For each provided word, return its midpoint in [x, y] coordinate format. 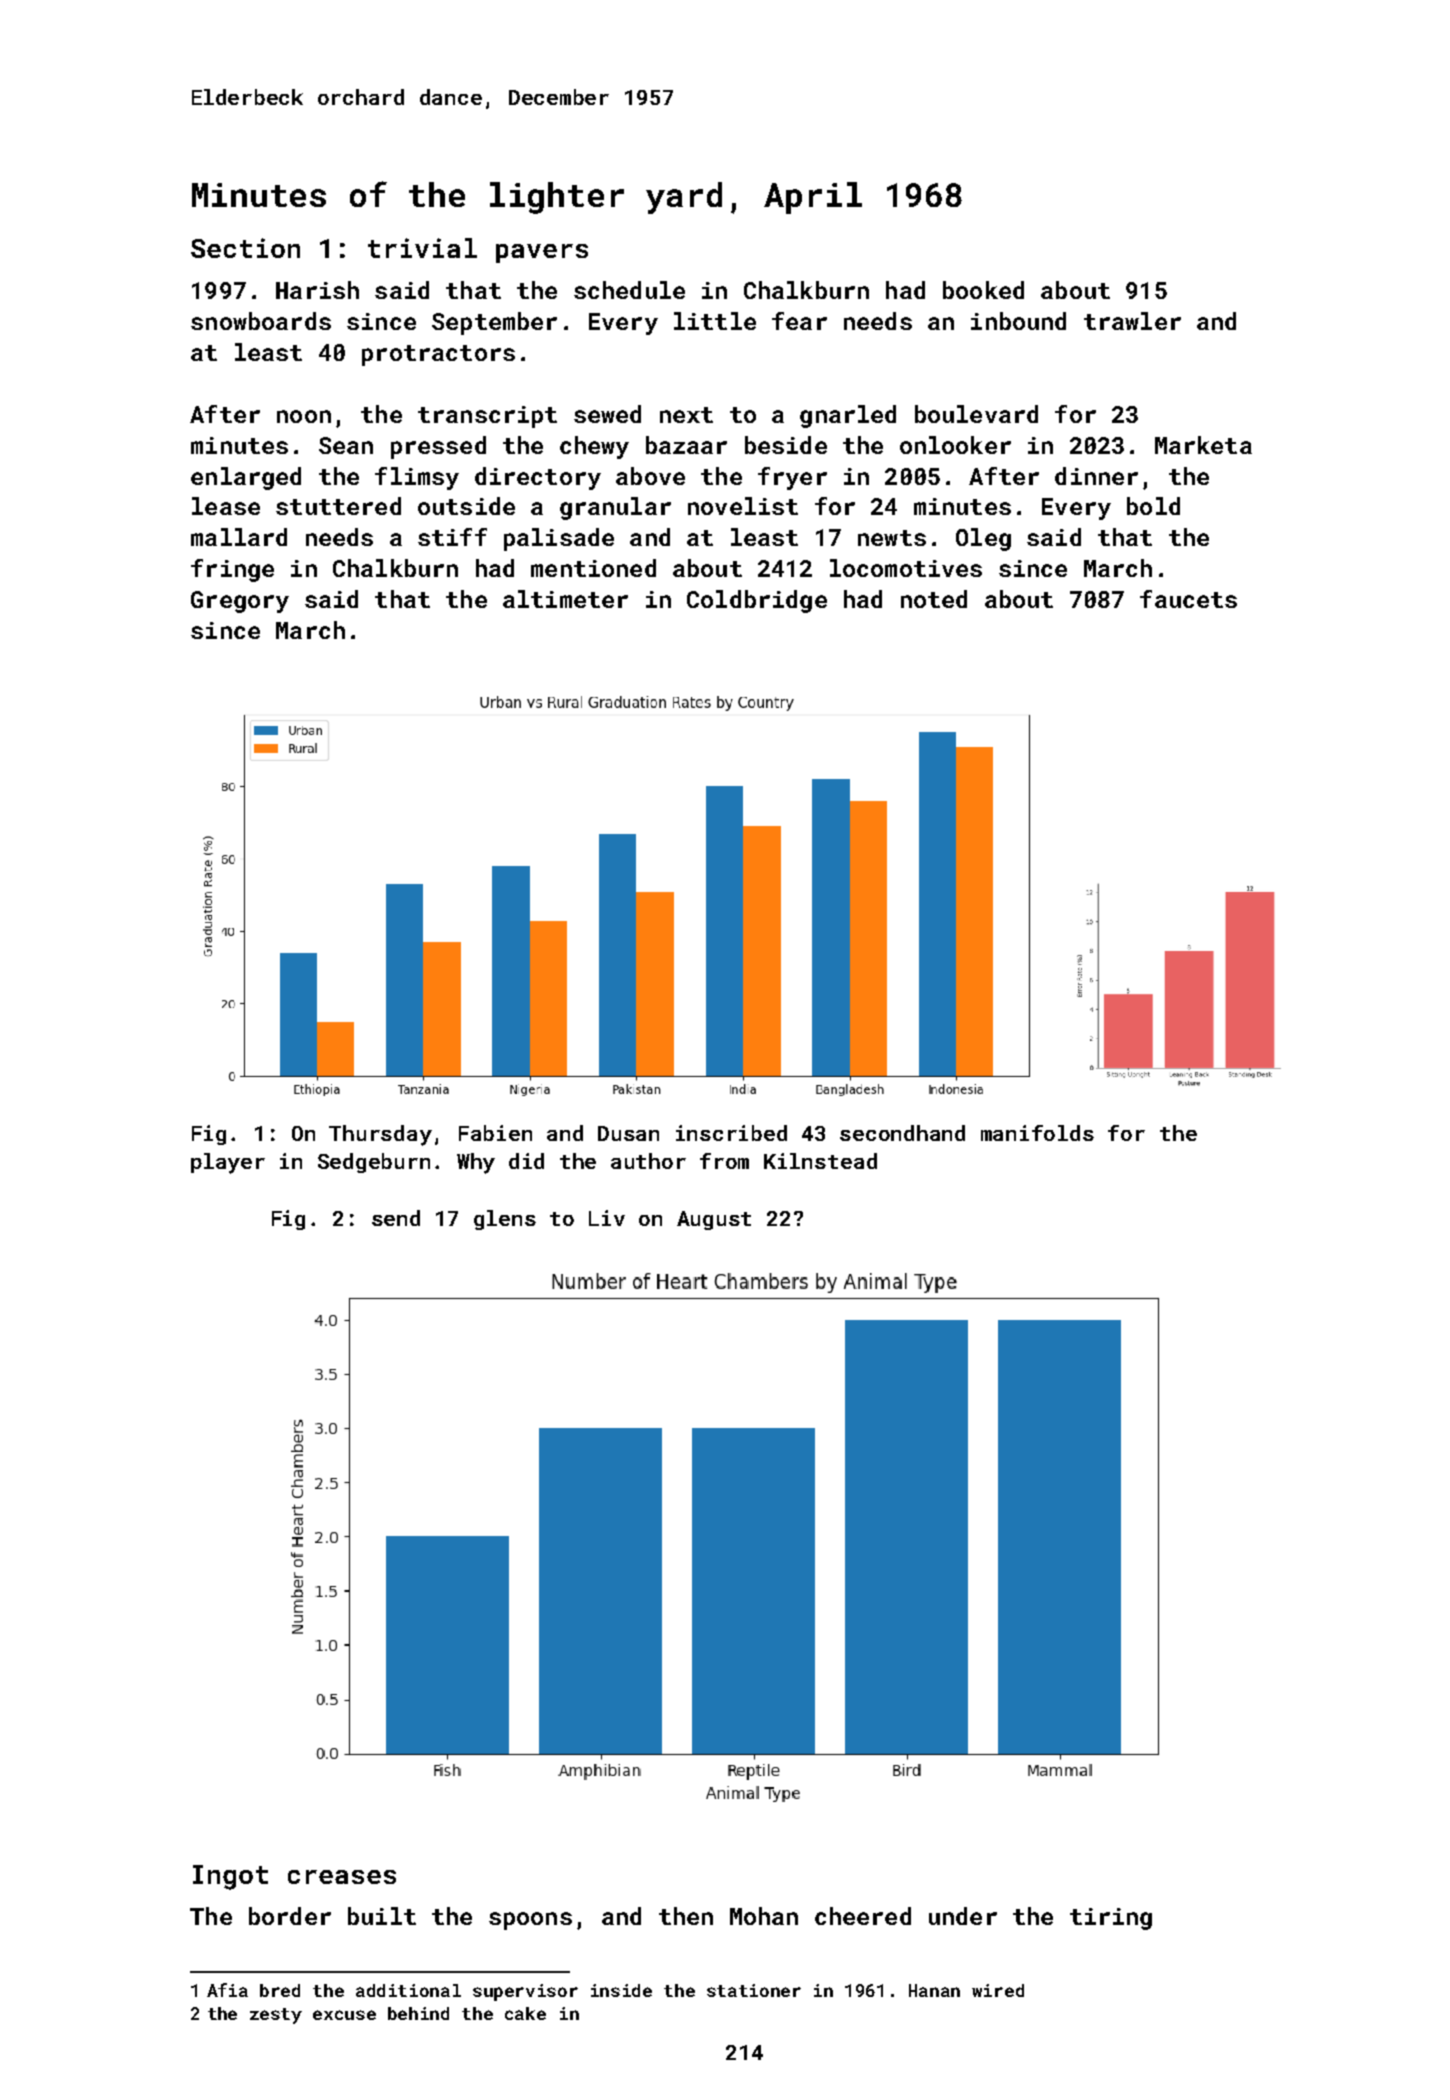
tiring [1111, 1919]
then [686, 1916]
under [963, 1916]
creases [342, 1877]
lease [226, 506]
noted [934, 599]
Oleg [983, 539]
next [686, 415]
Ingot [230, 1877]
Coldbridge [757, 601]
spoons [530, 1921]
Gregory [240, 602]
